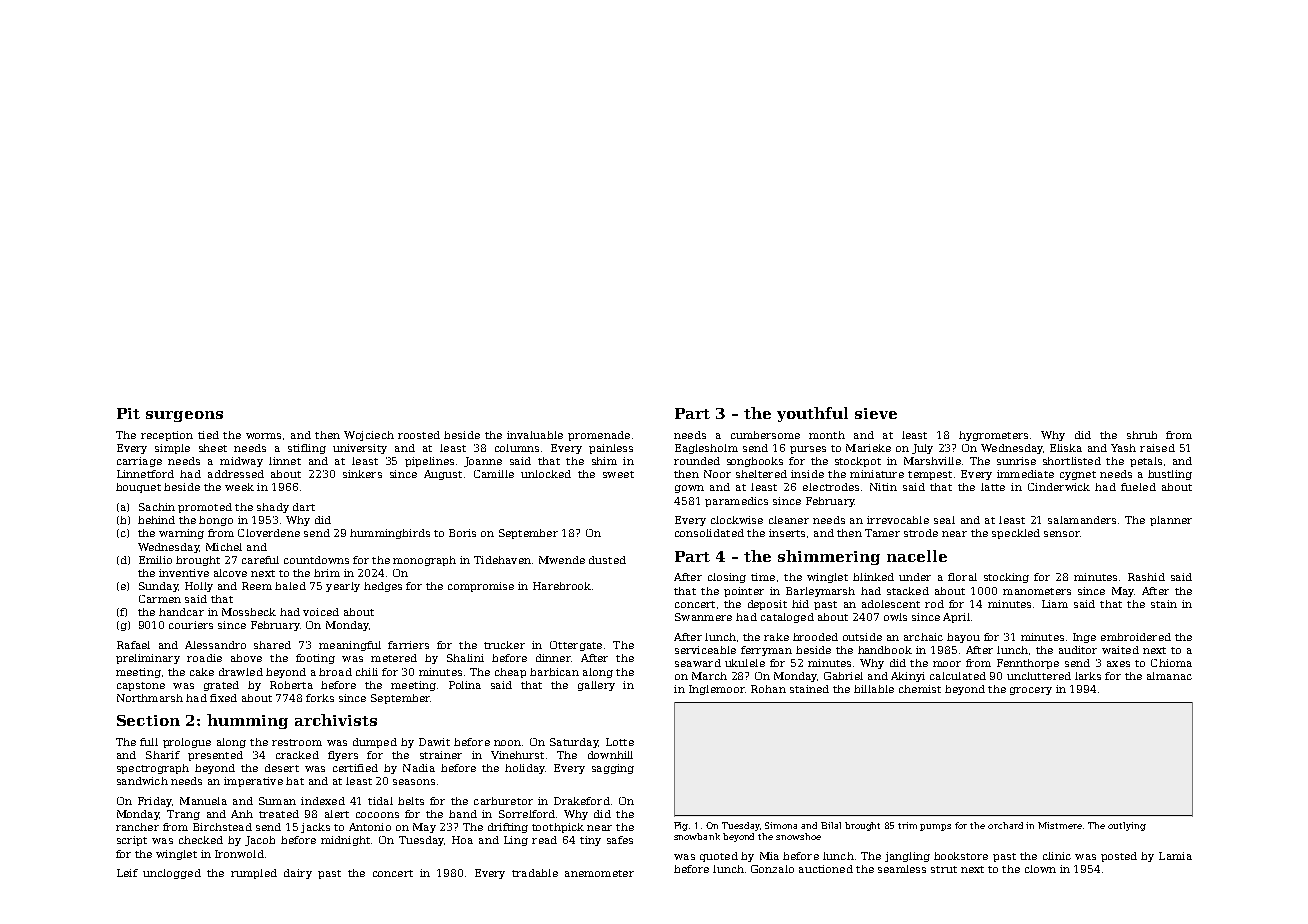 The image size is (1308, 924). Describe the element at coordinates (127, 873) in the image. I see `Leif` at that location.
